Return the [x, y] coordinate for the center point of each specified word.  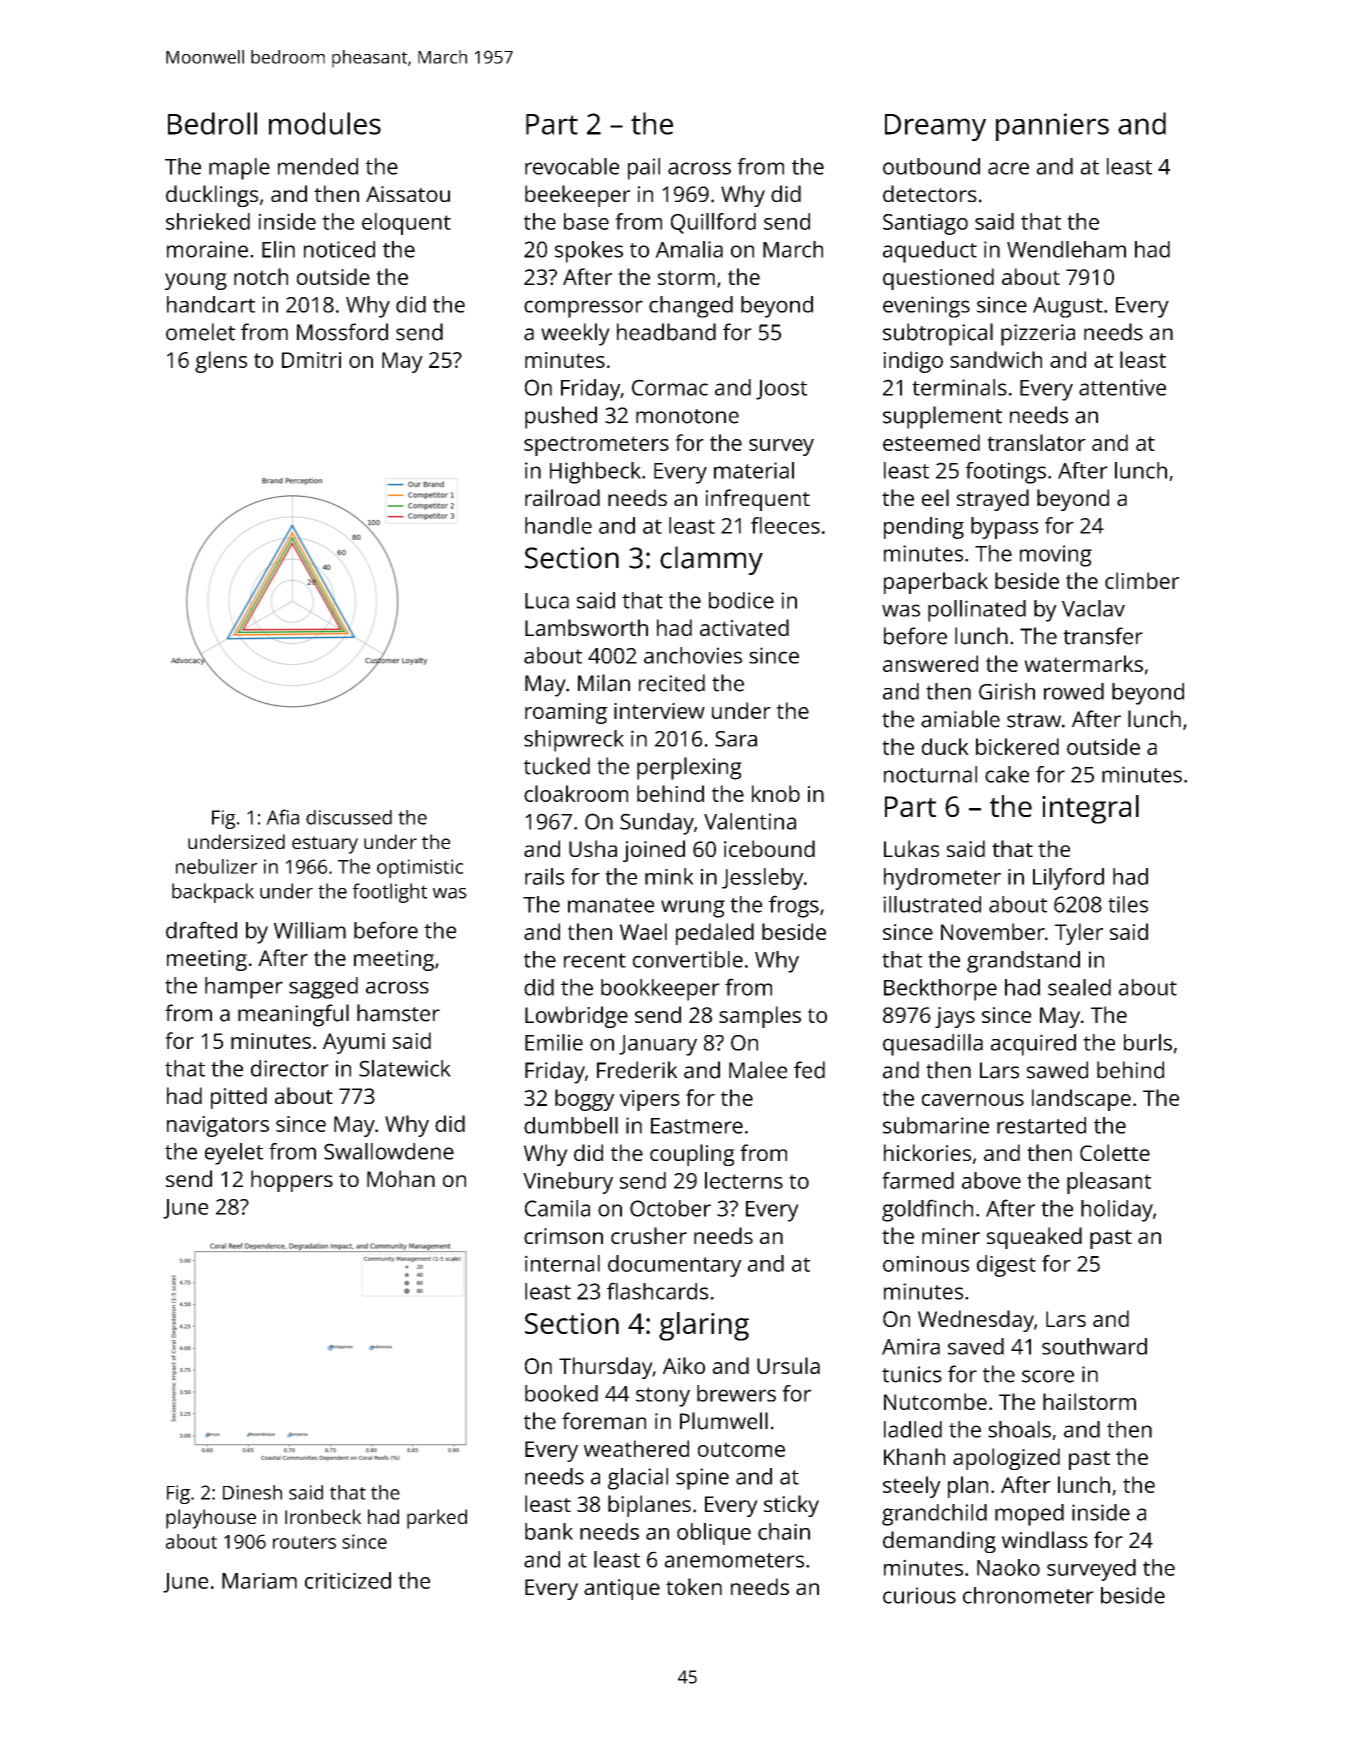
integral [1090, 809]
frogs [794, 906]
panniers [1052, 127]
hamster [398, 1013]
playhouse [211, 1519]
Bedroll [212, 123]
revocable [572, 166]
